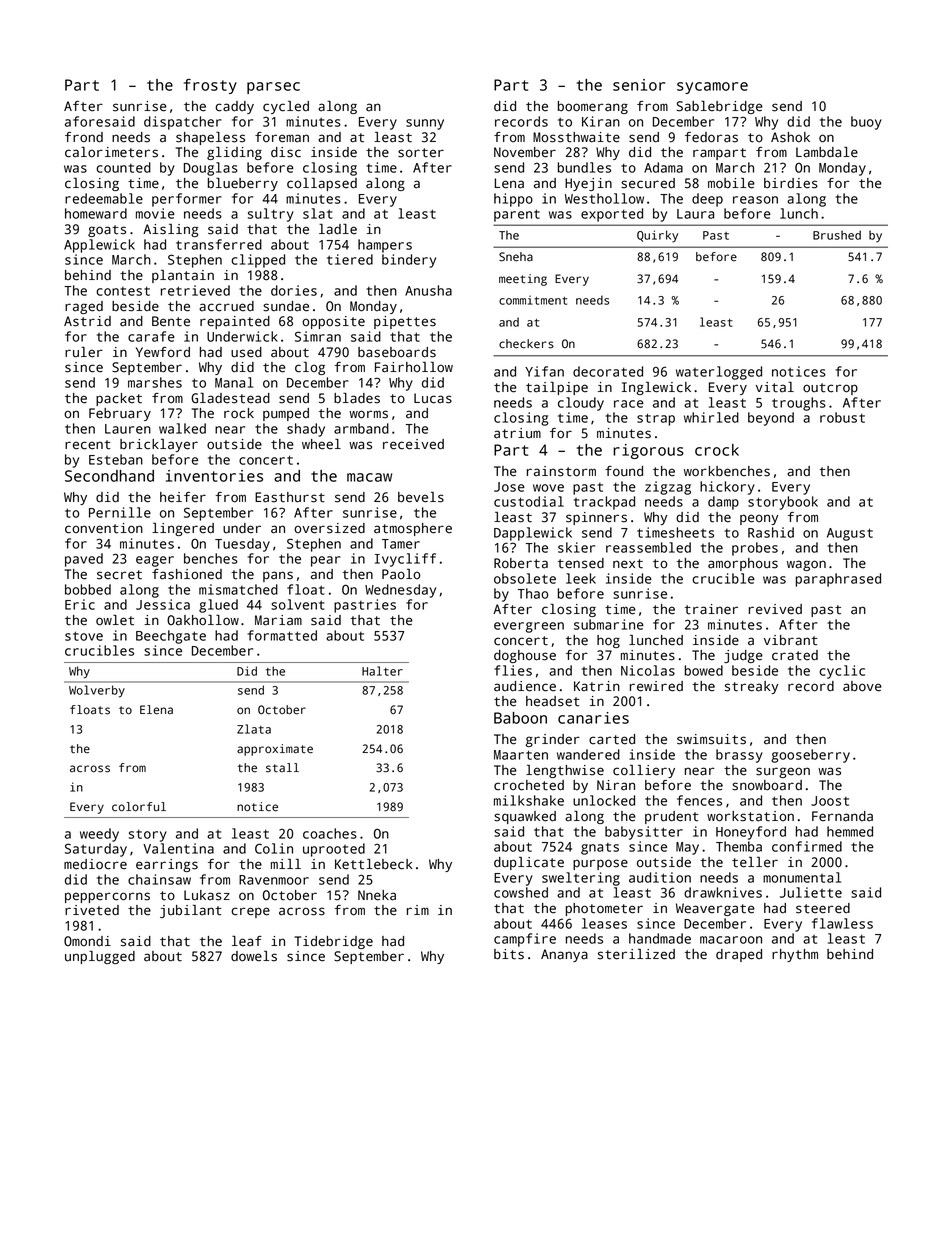  I want to click on atrium, so click(517, 433).
